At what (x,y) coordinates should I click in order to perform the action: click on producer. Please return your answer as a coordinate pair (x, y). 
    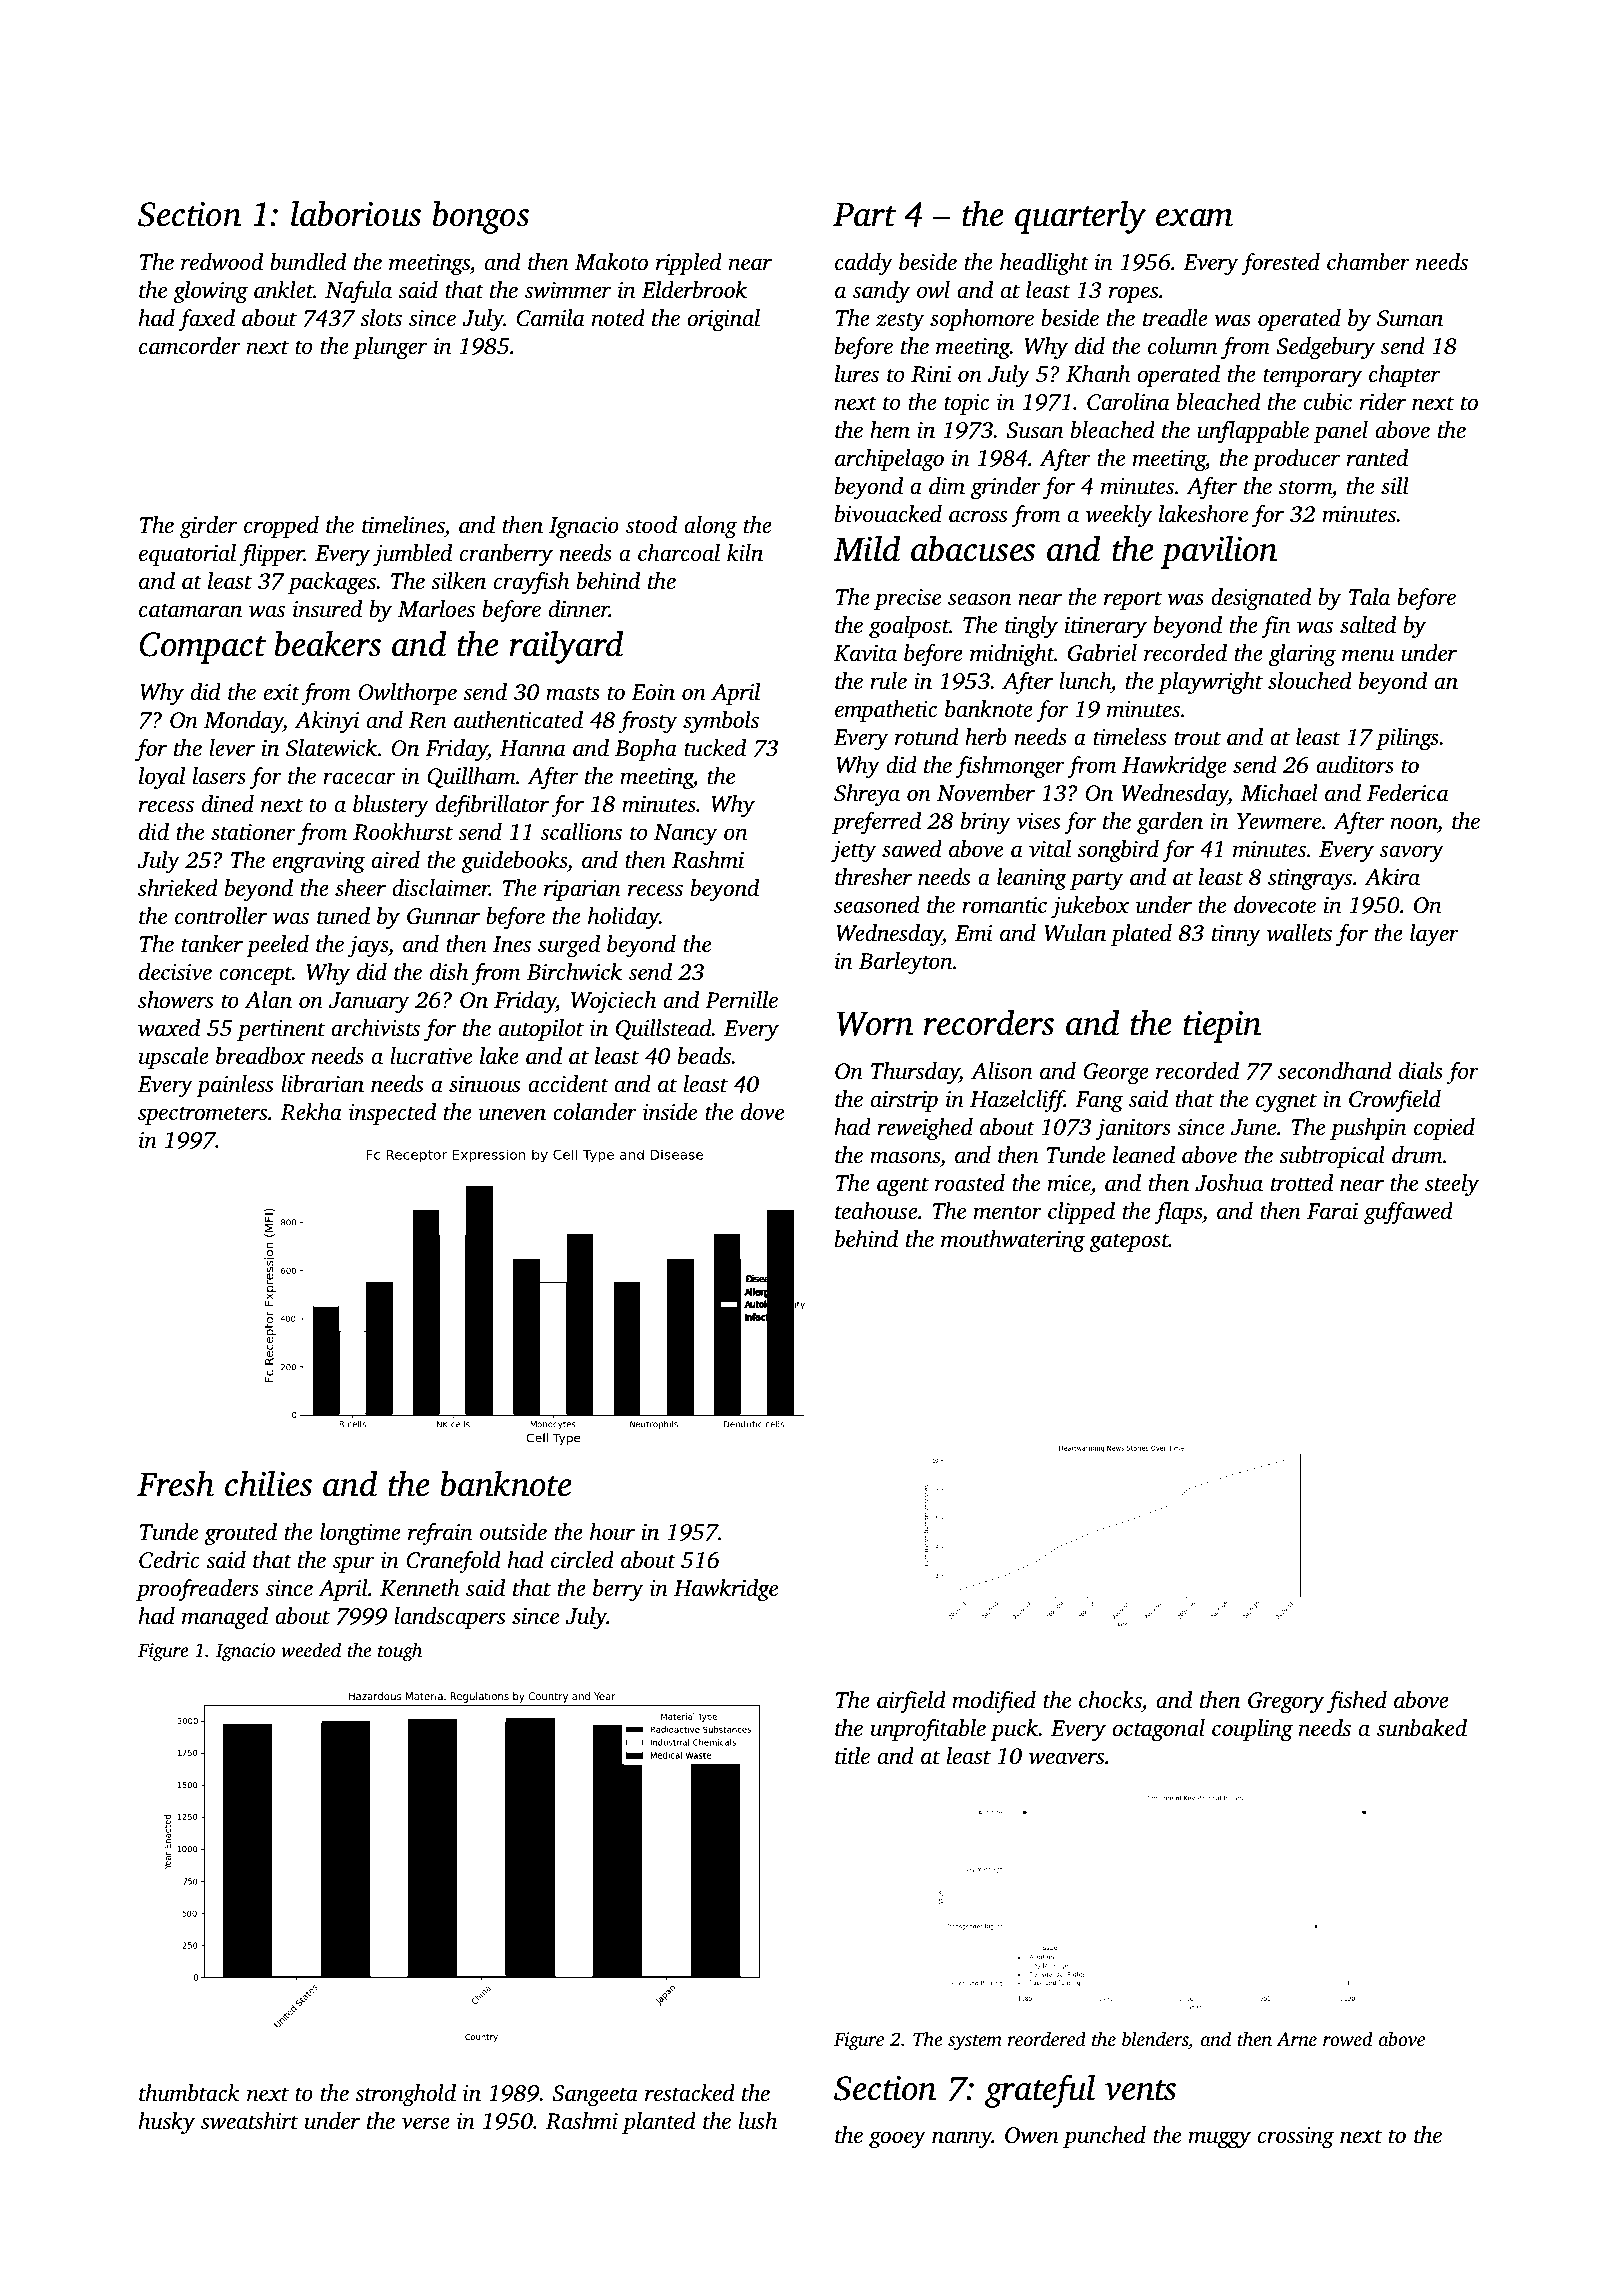
    Looking at the image, I should click on (1296, 460).
